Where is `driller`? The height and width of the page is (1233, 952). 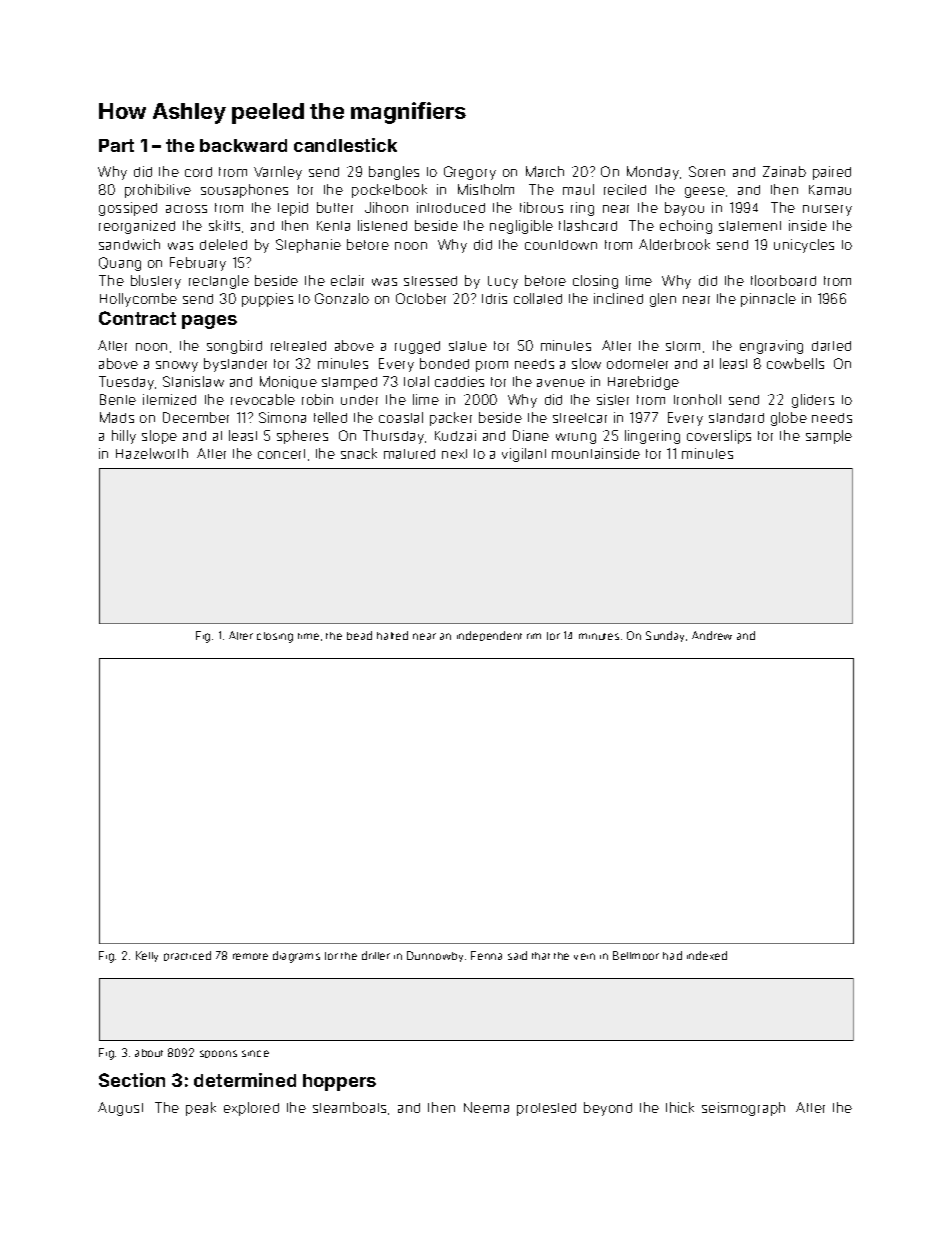
driller is located at coordinates (376, 955).
